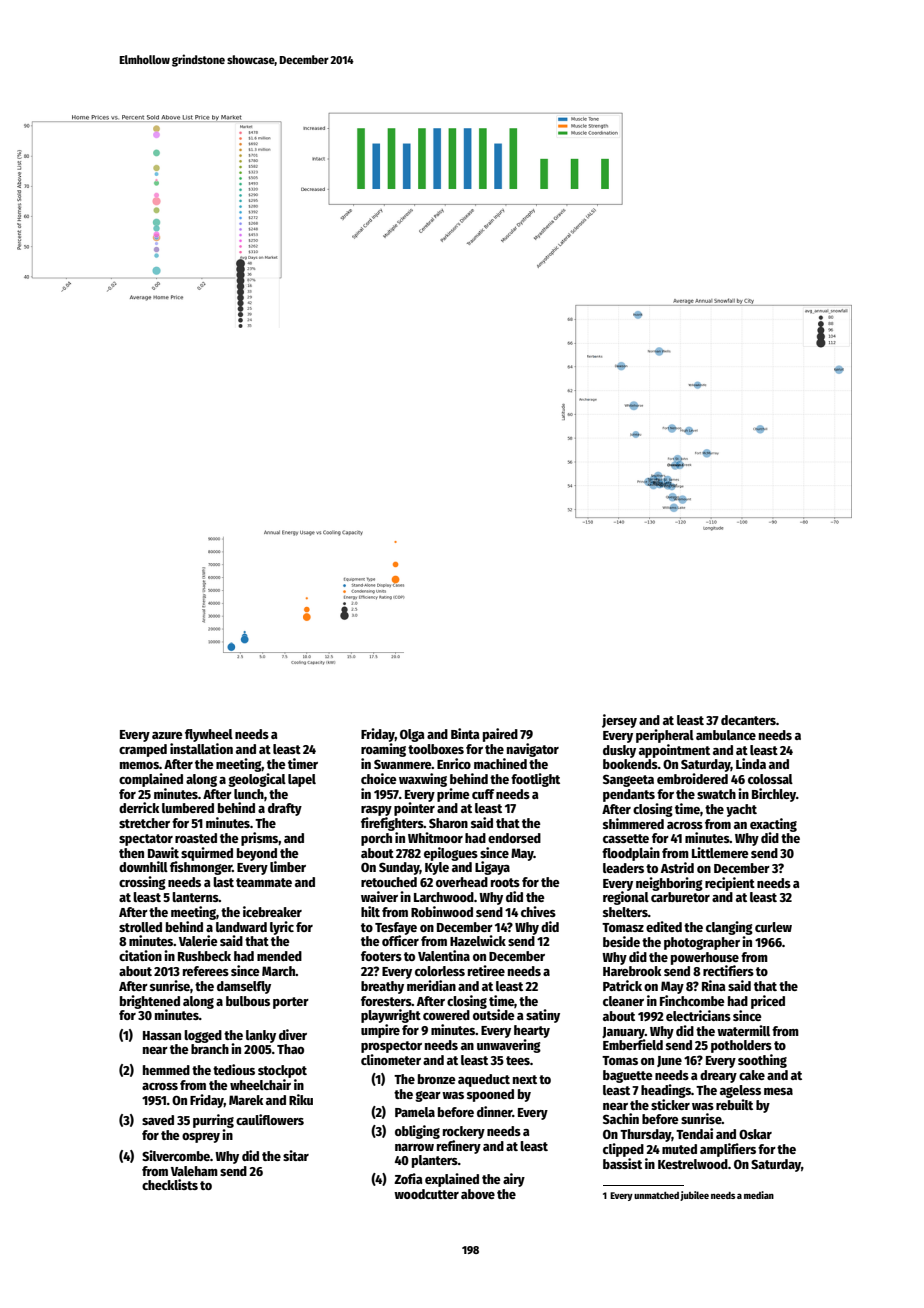  What do you see at coordinates (514, 1180) in the document?
I see `airy` at bounding box center [514, 1180].
